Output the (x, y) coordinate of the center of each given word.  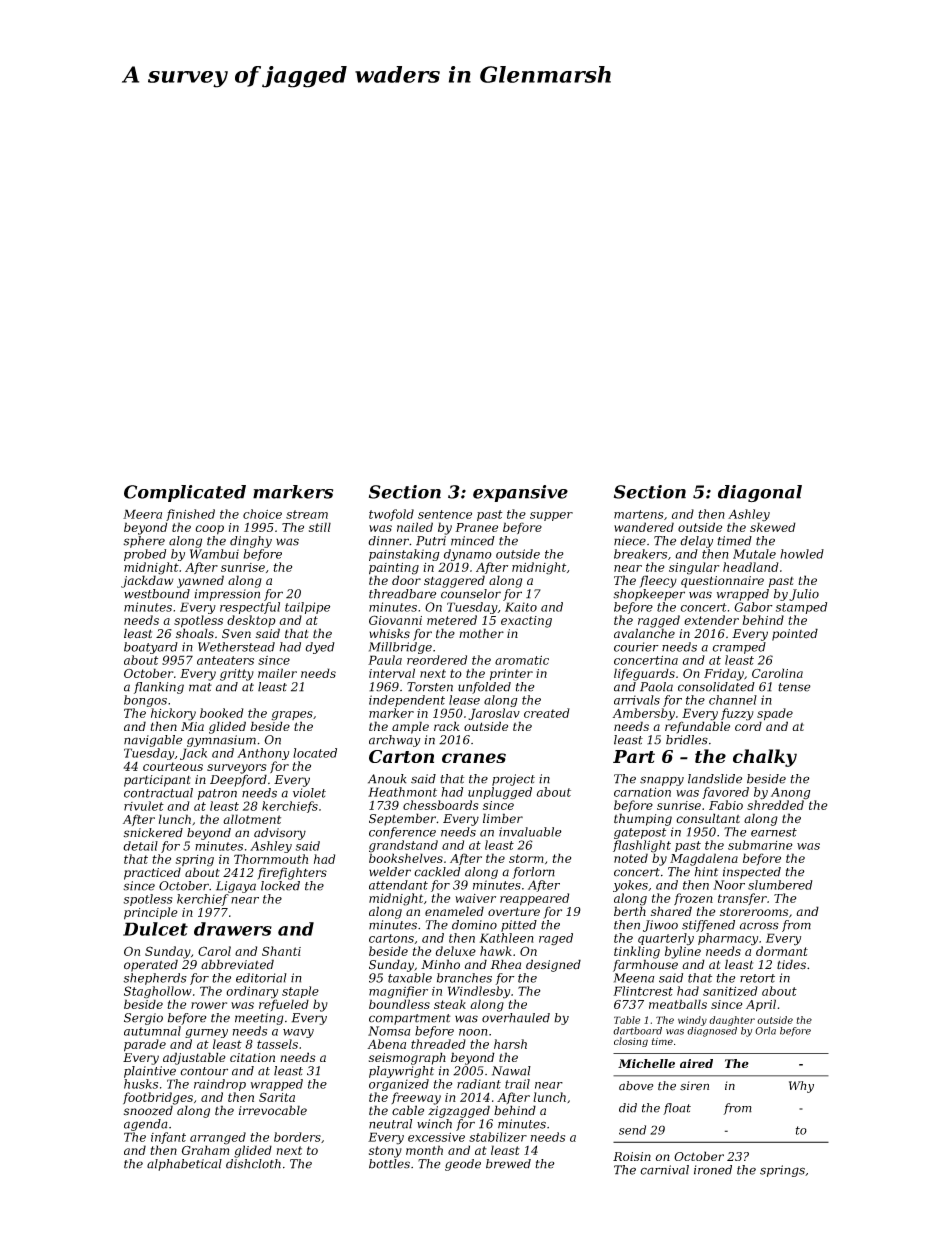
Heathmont (402, 792)
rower (209, 1005)
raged (556, 939)
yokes (630, 886)
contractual (158, 793)
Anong (790, 794)
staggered (454, 581)
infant (168, 1138)
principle (151, 913)
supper (551, 516)
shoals (195, 633)
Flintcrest (643, 991)
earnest (774, 832)
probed (145, 555)
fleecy (658, 581)
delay (696, 542)
